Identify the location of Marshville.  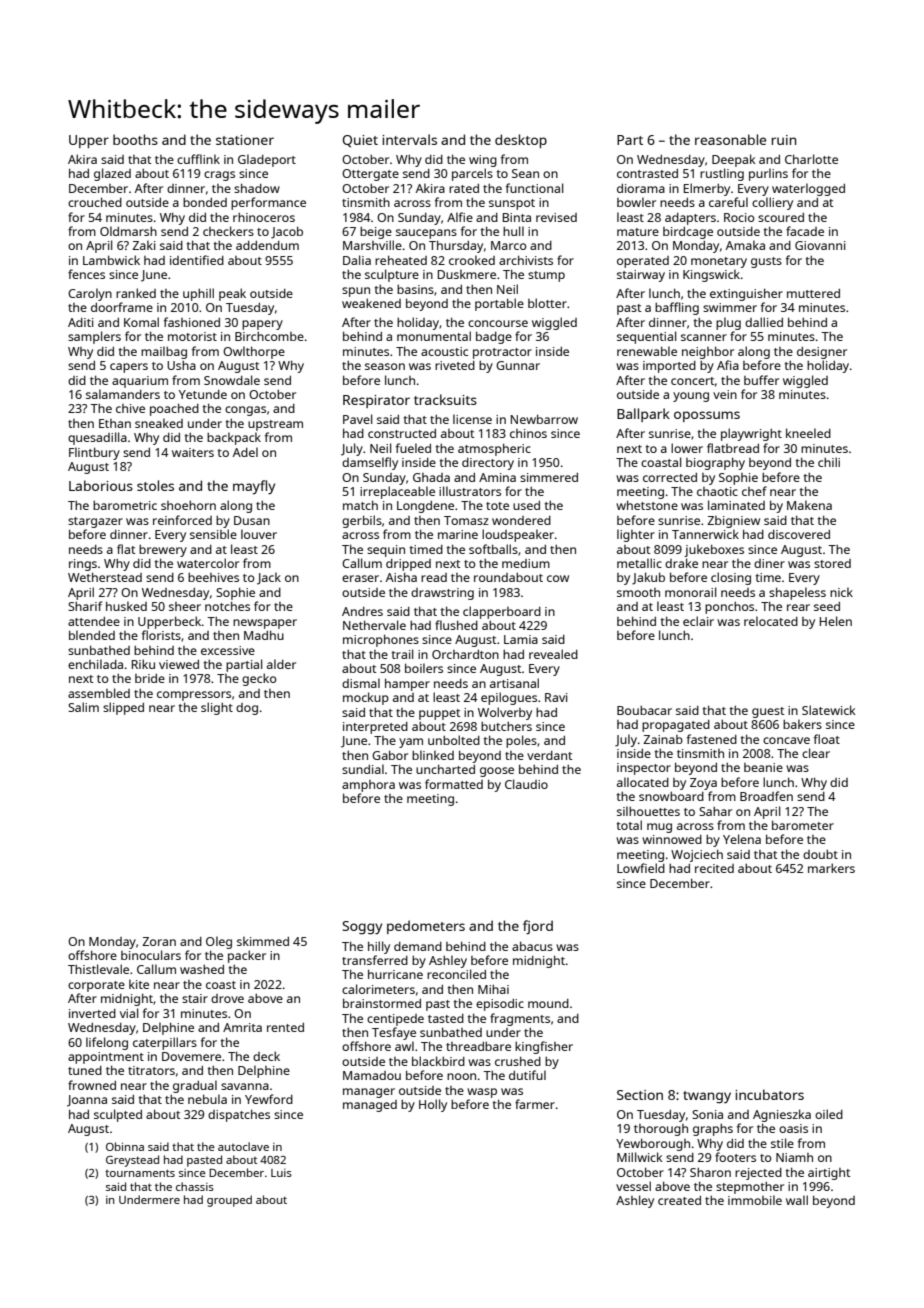
(372, 245).
